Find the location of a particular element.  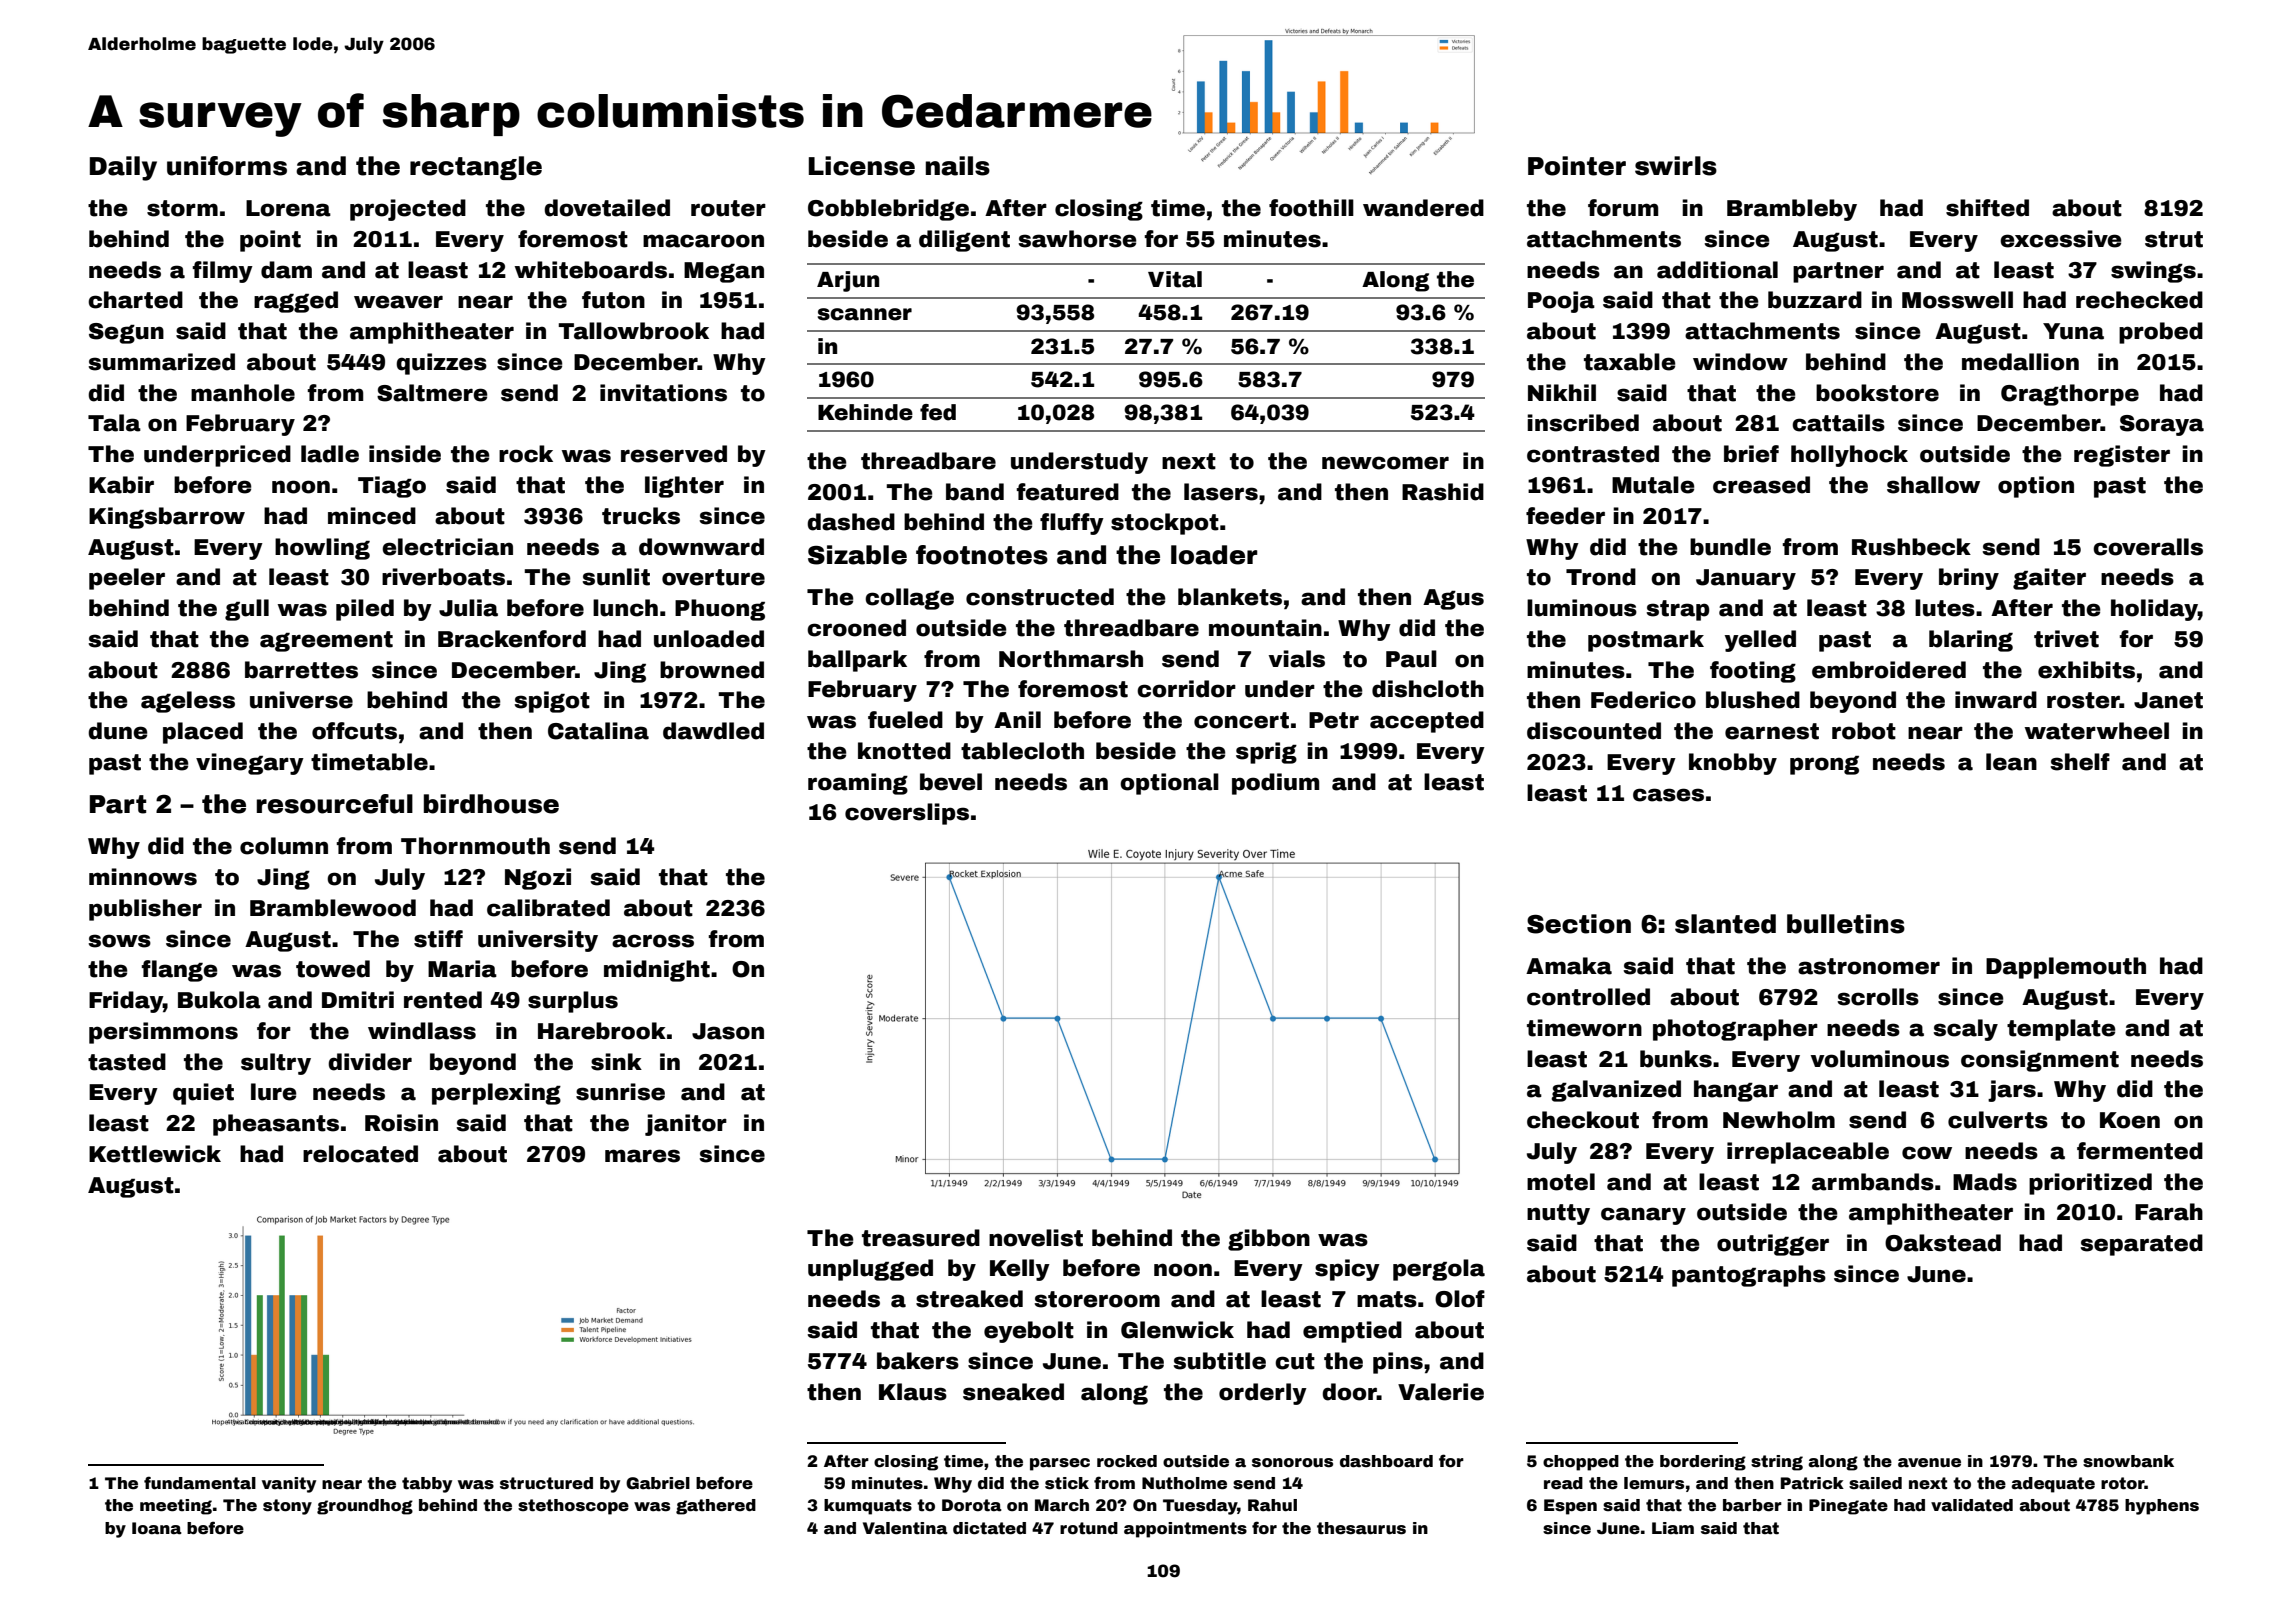

Kettlewick is located at coordinates (155, 1154).
